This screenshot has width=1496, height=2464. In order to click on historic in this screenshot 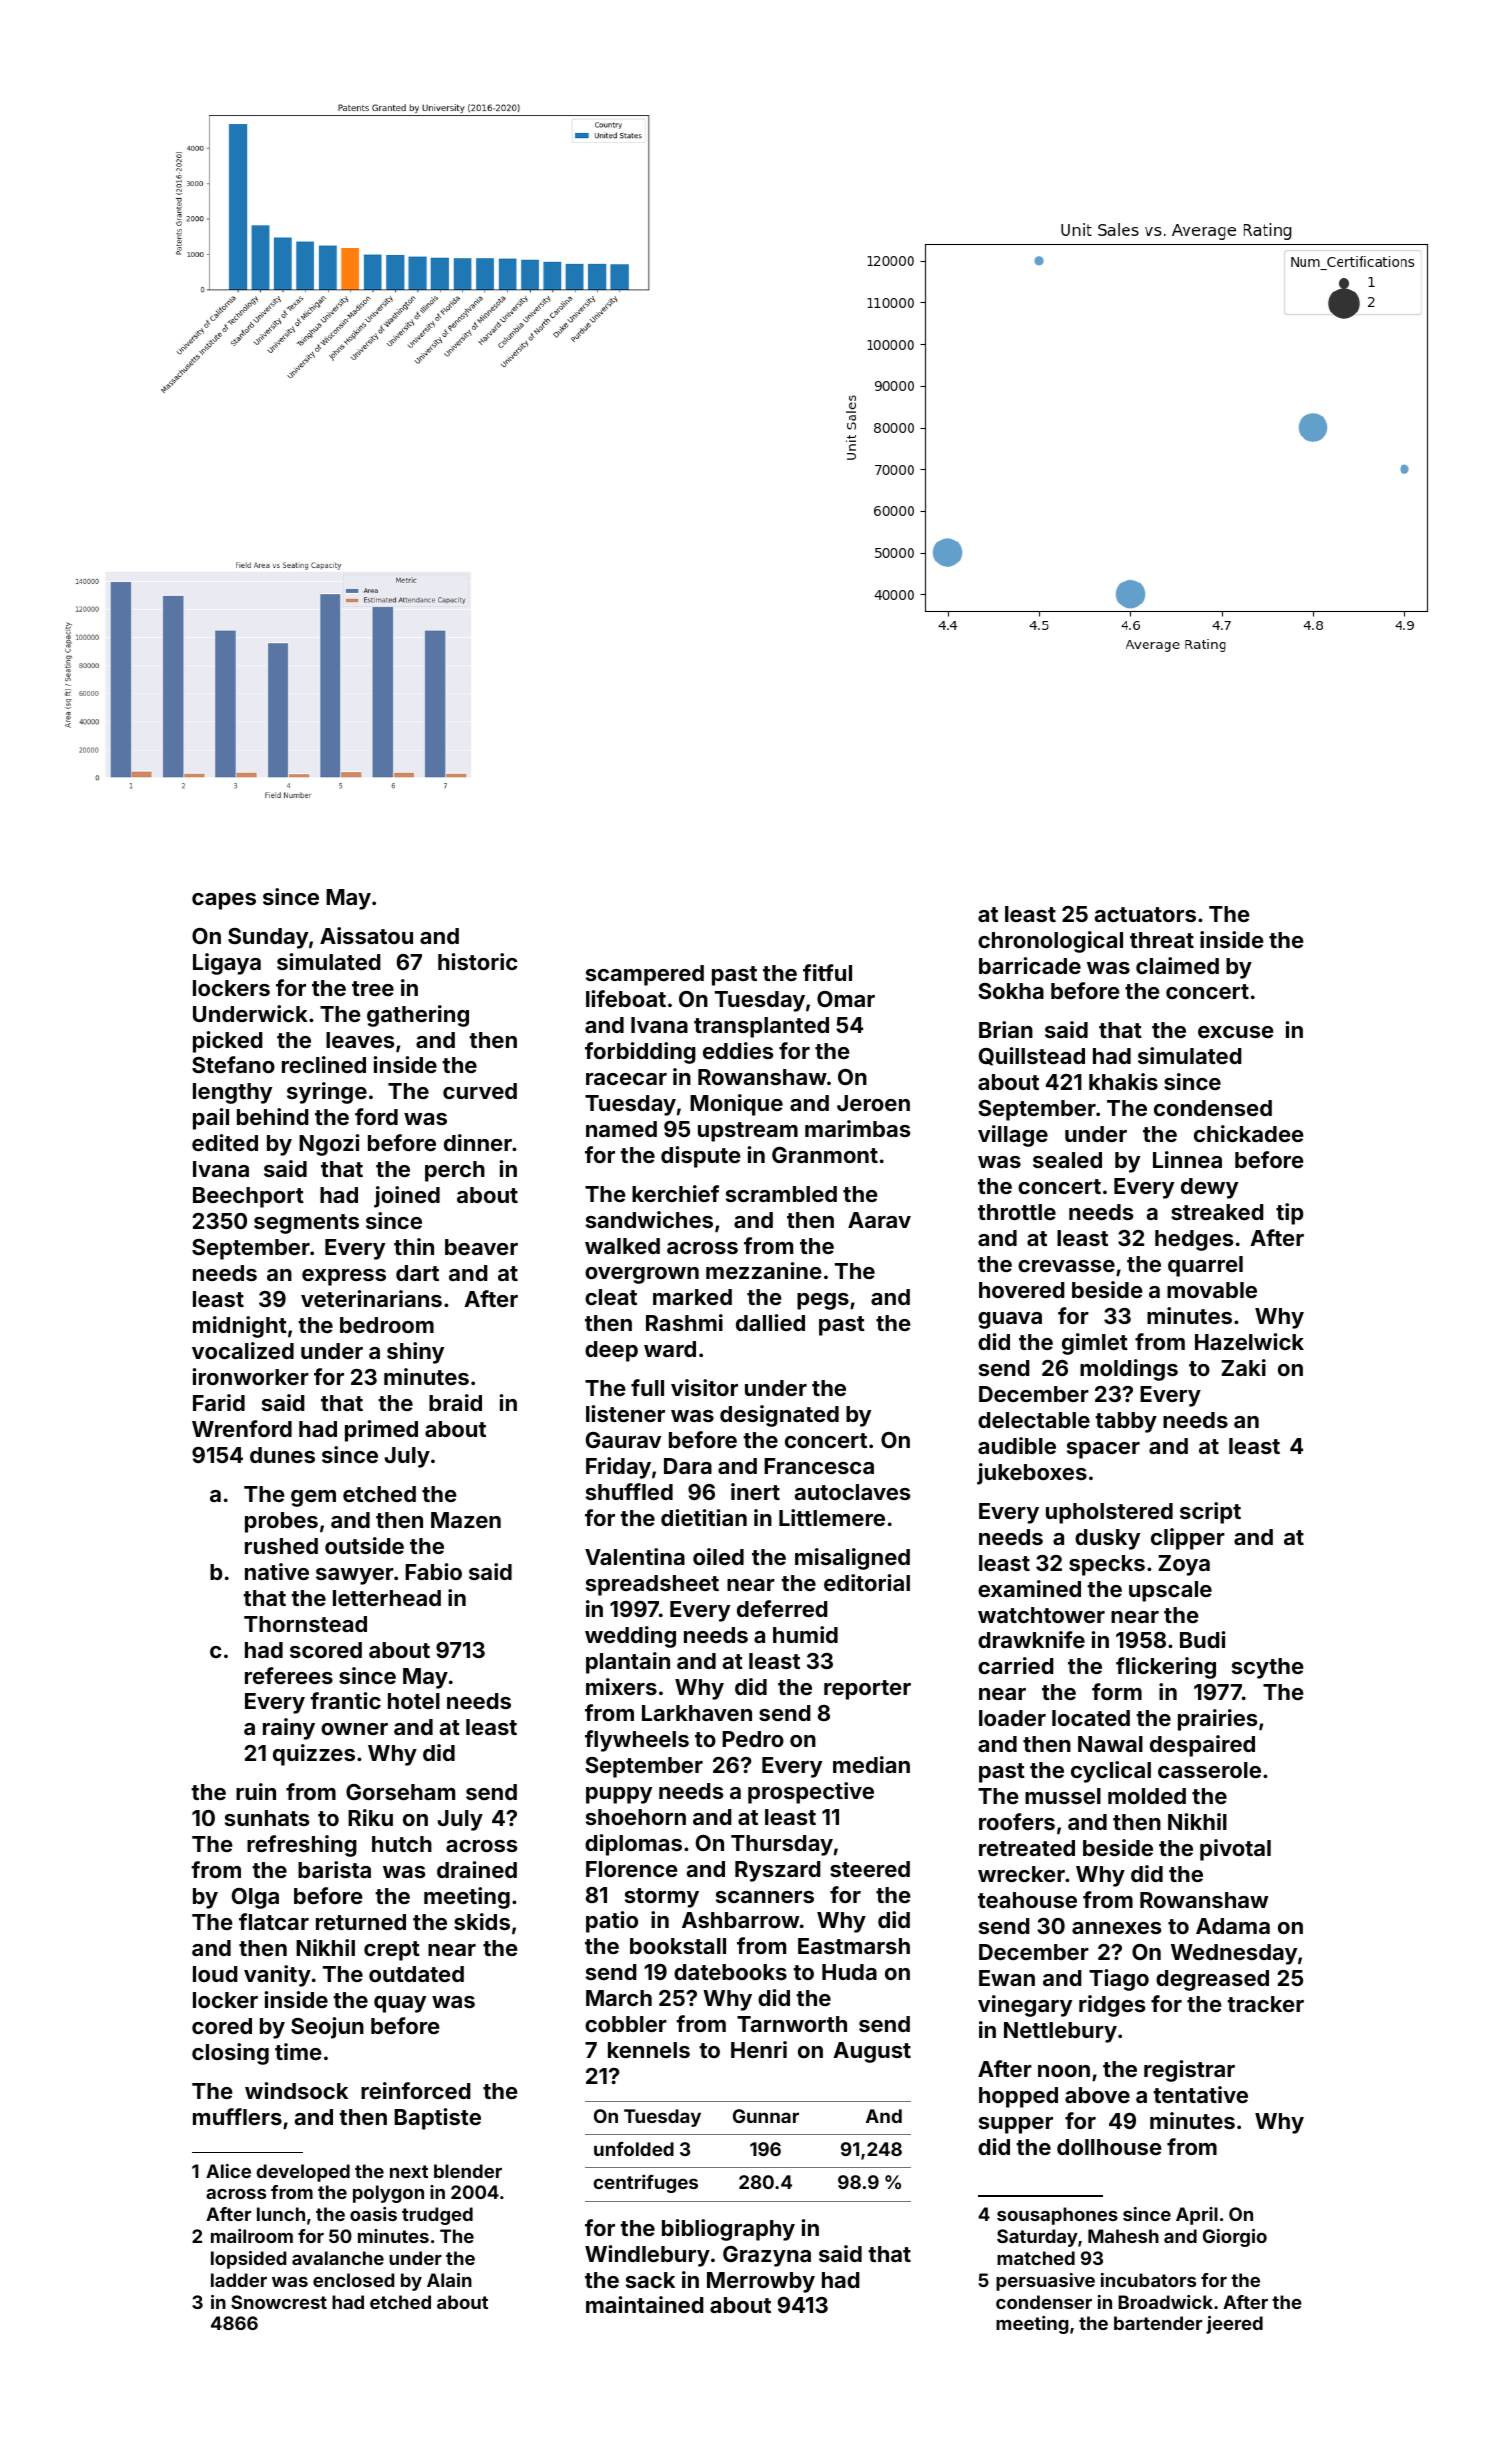, I will do `click(477, 961)`.
